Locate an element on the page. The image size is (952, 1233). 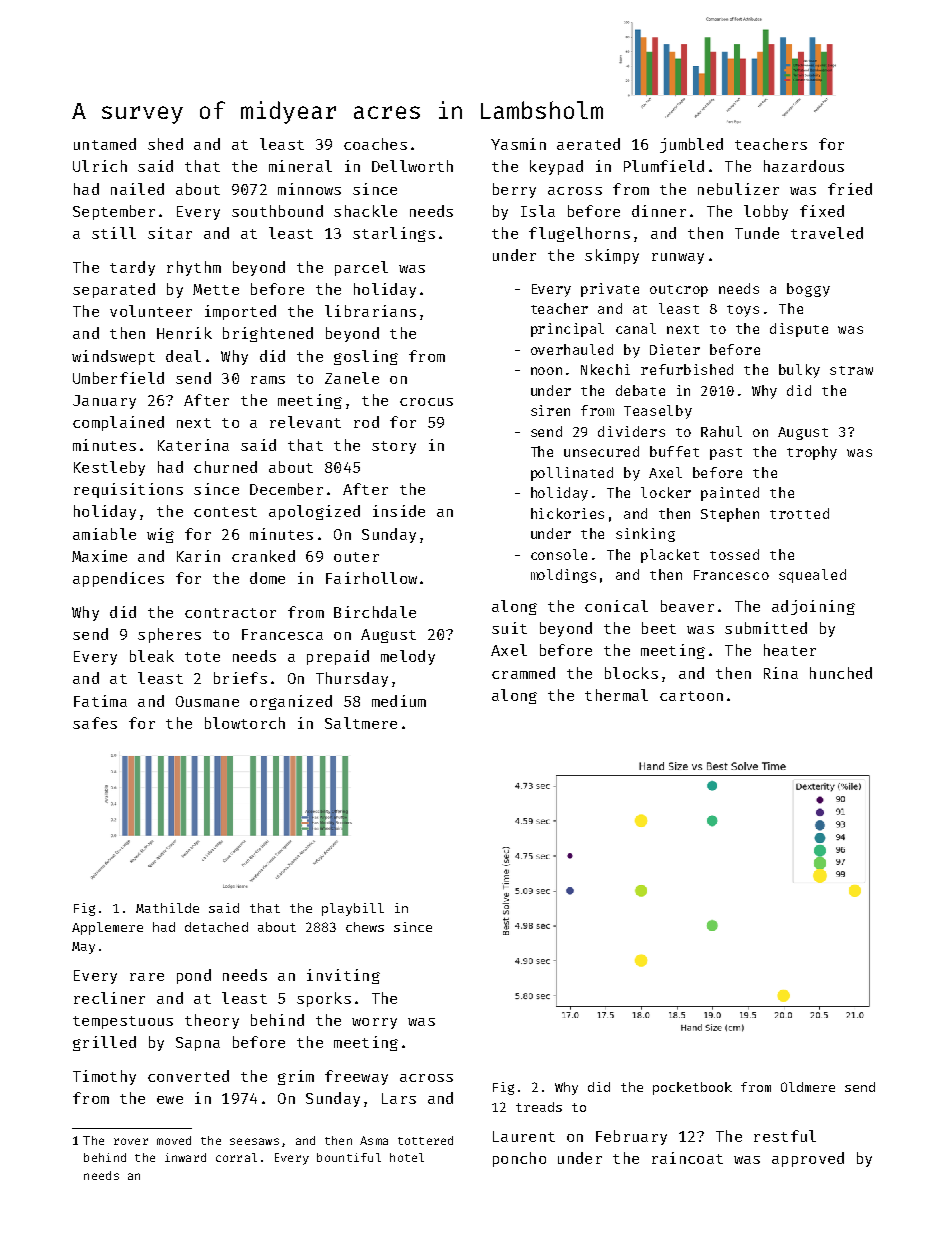
raincoat is located at coordinates (687, 1158).
